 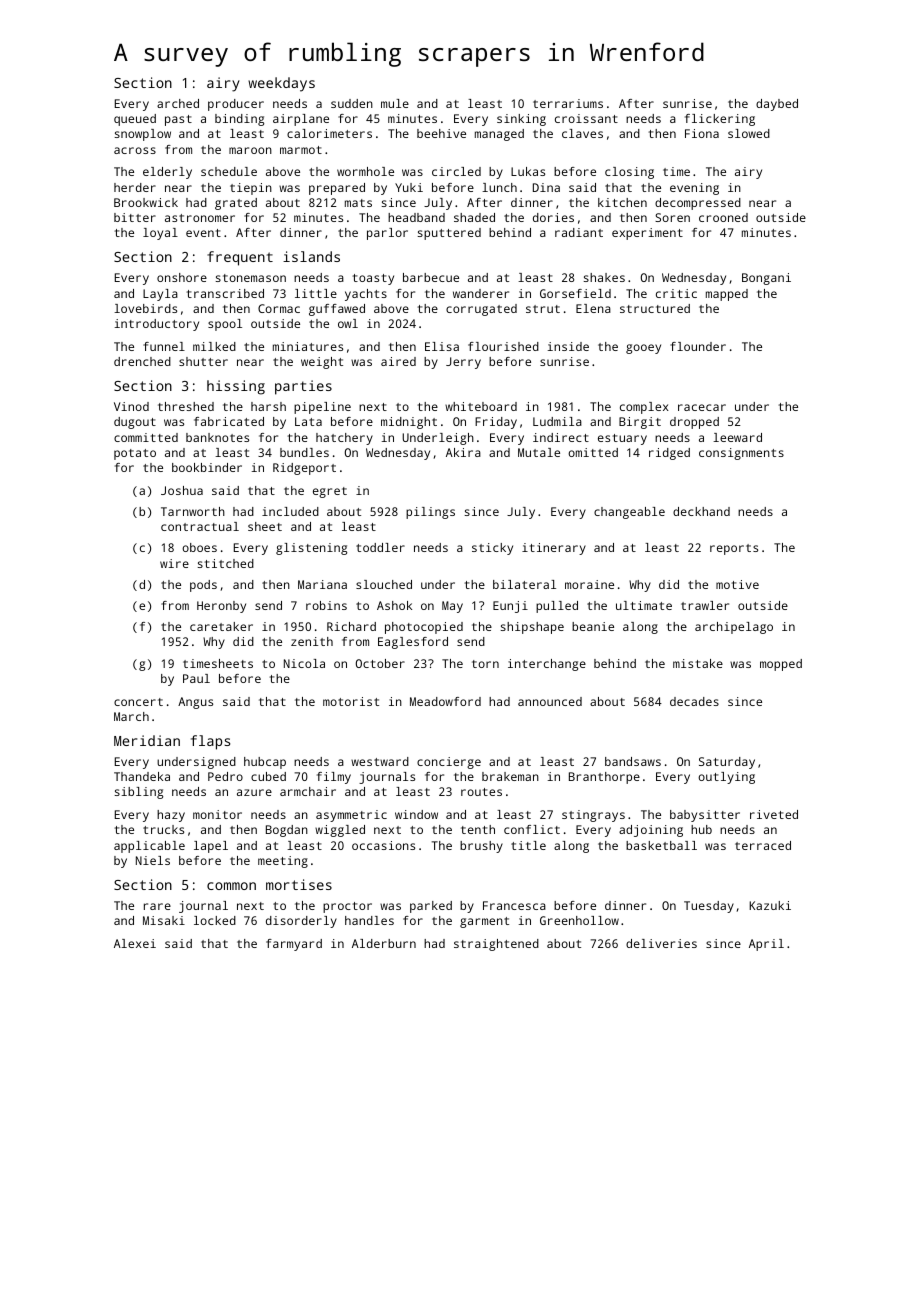 What do you see at coordinates (474, 217) in the image?
I see `shaded` at bounding box center [474, 217].
